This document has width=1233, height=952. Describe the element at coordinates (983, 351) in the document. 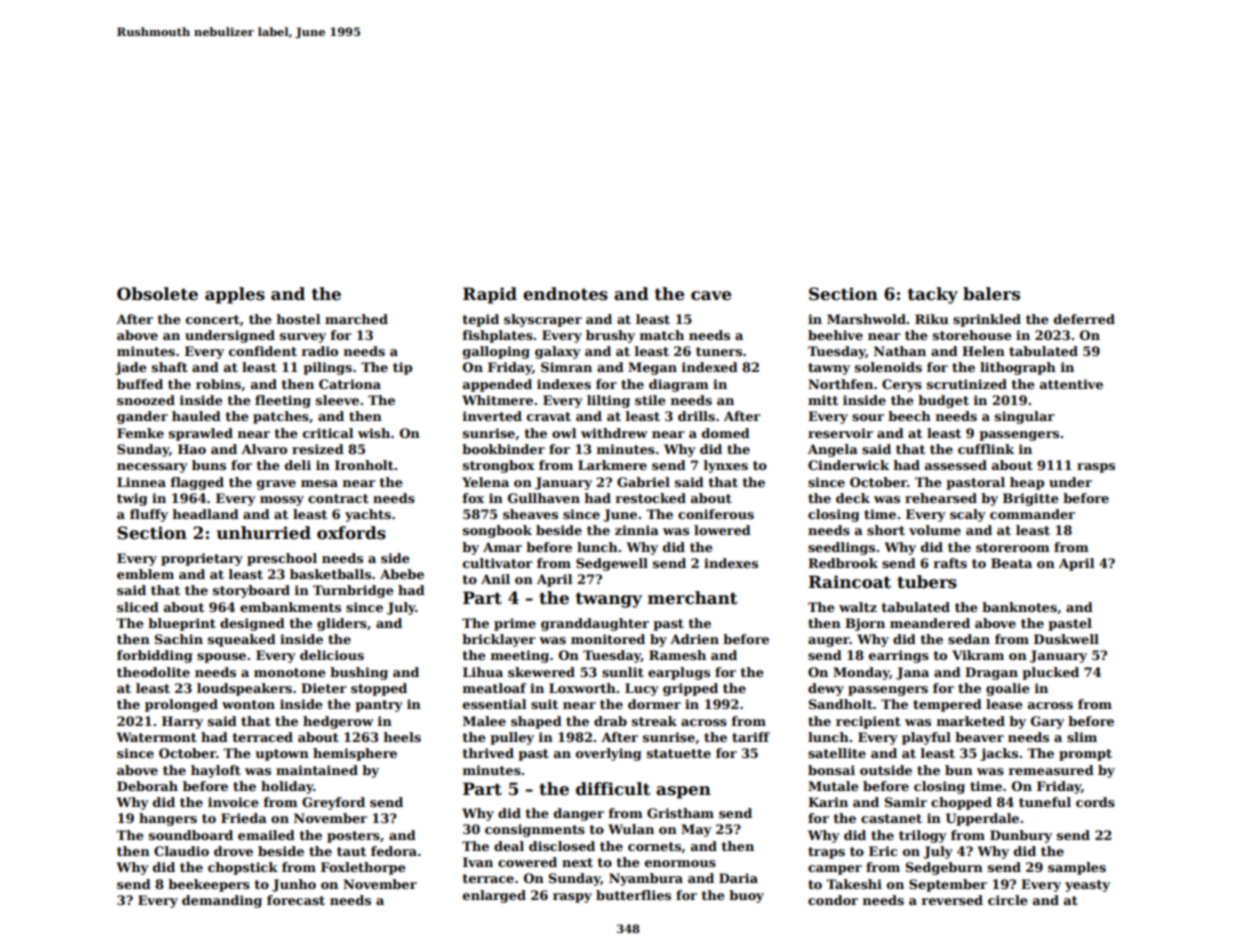

I see `Helen` at that location.
